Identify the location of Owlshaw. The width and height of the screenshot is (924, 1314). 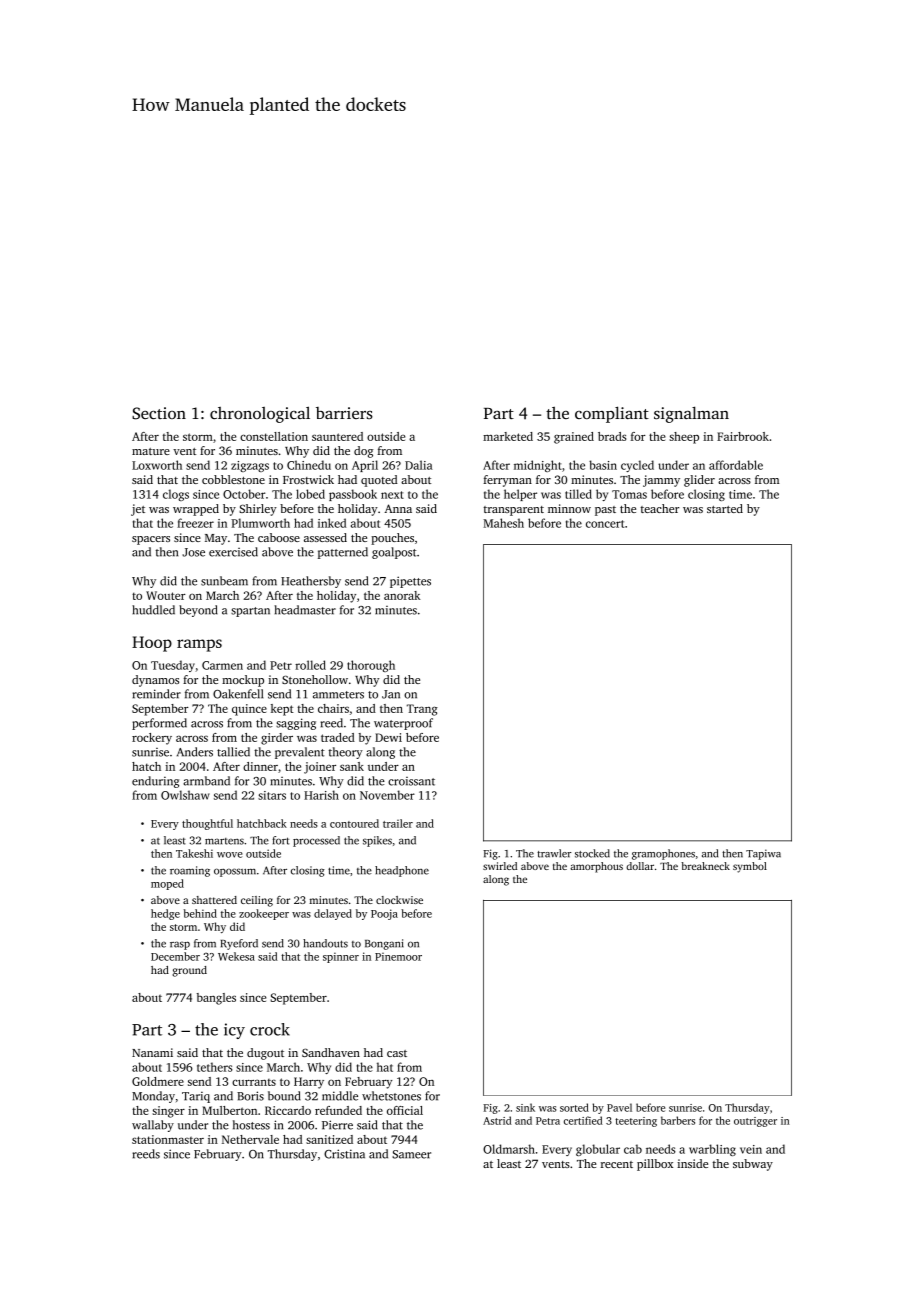
(185, 795).
